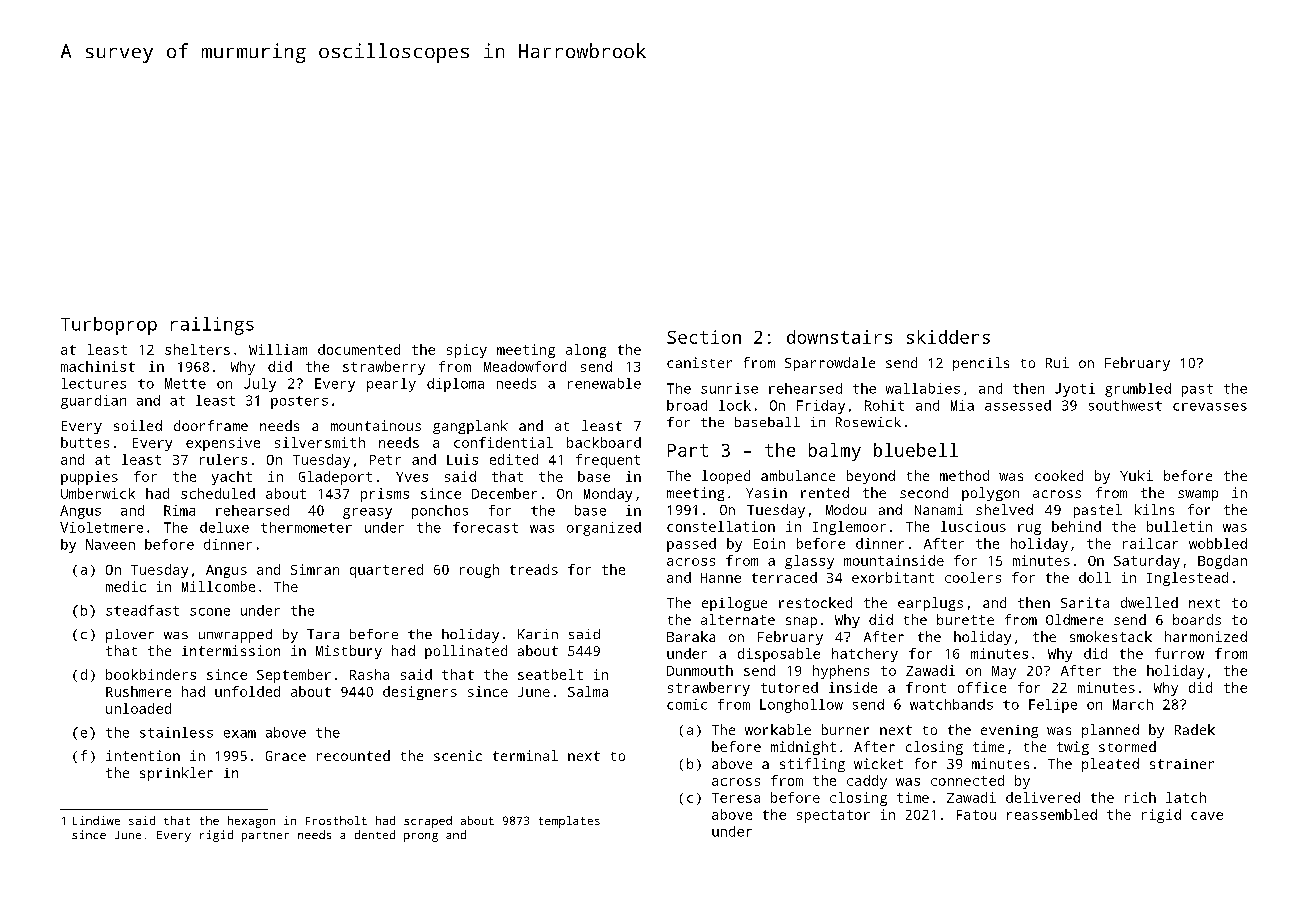 This screenshot has width=1308, height=924. What do you see at coordinates (143, 755) in the screenshot?
I see `intention` at bounding box center [143, 755].
